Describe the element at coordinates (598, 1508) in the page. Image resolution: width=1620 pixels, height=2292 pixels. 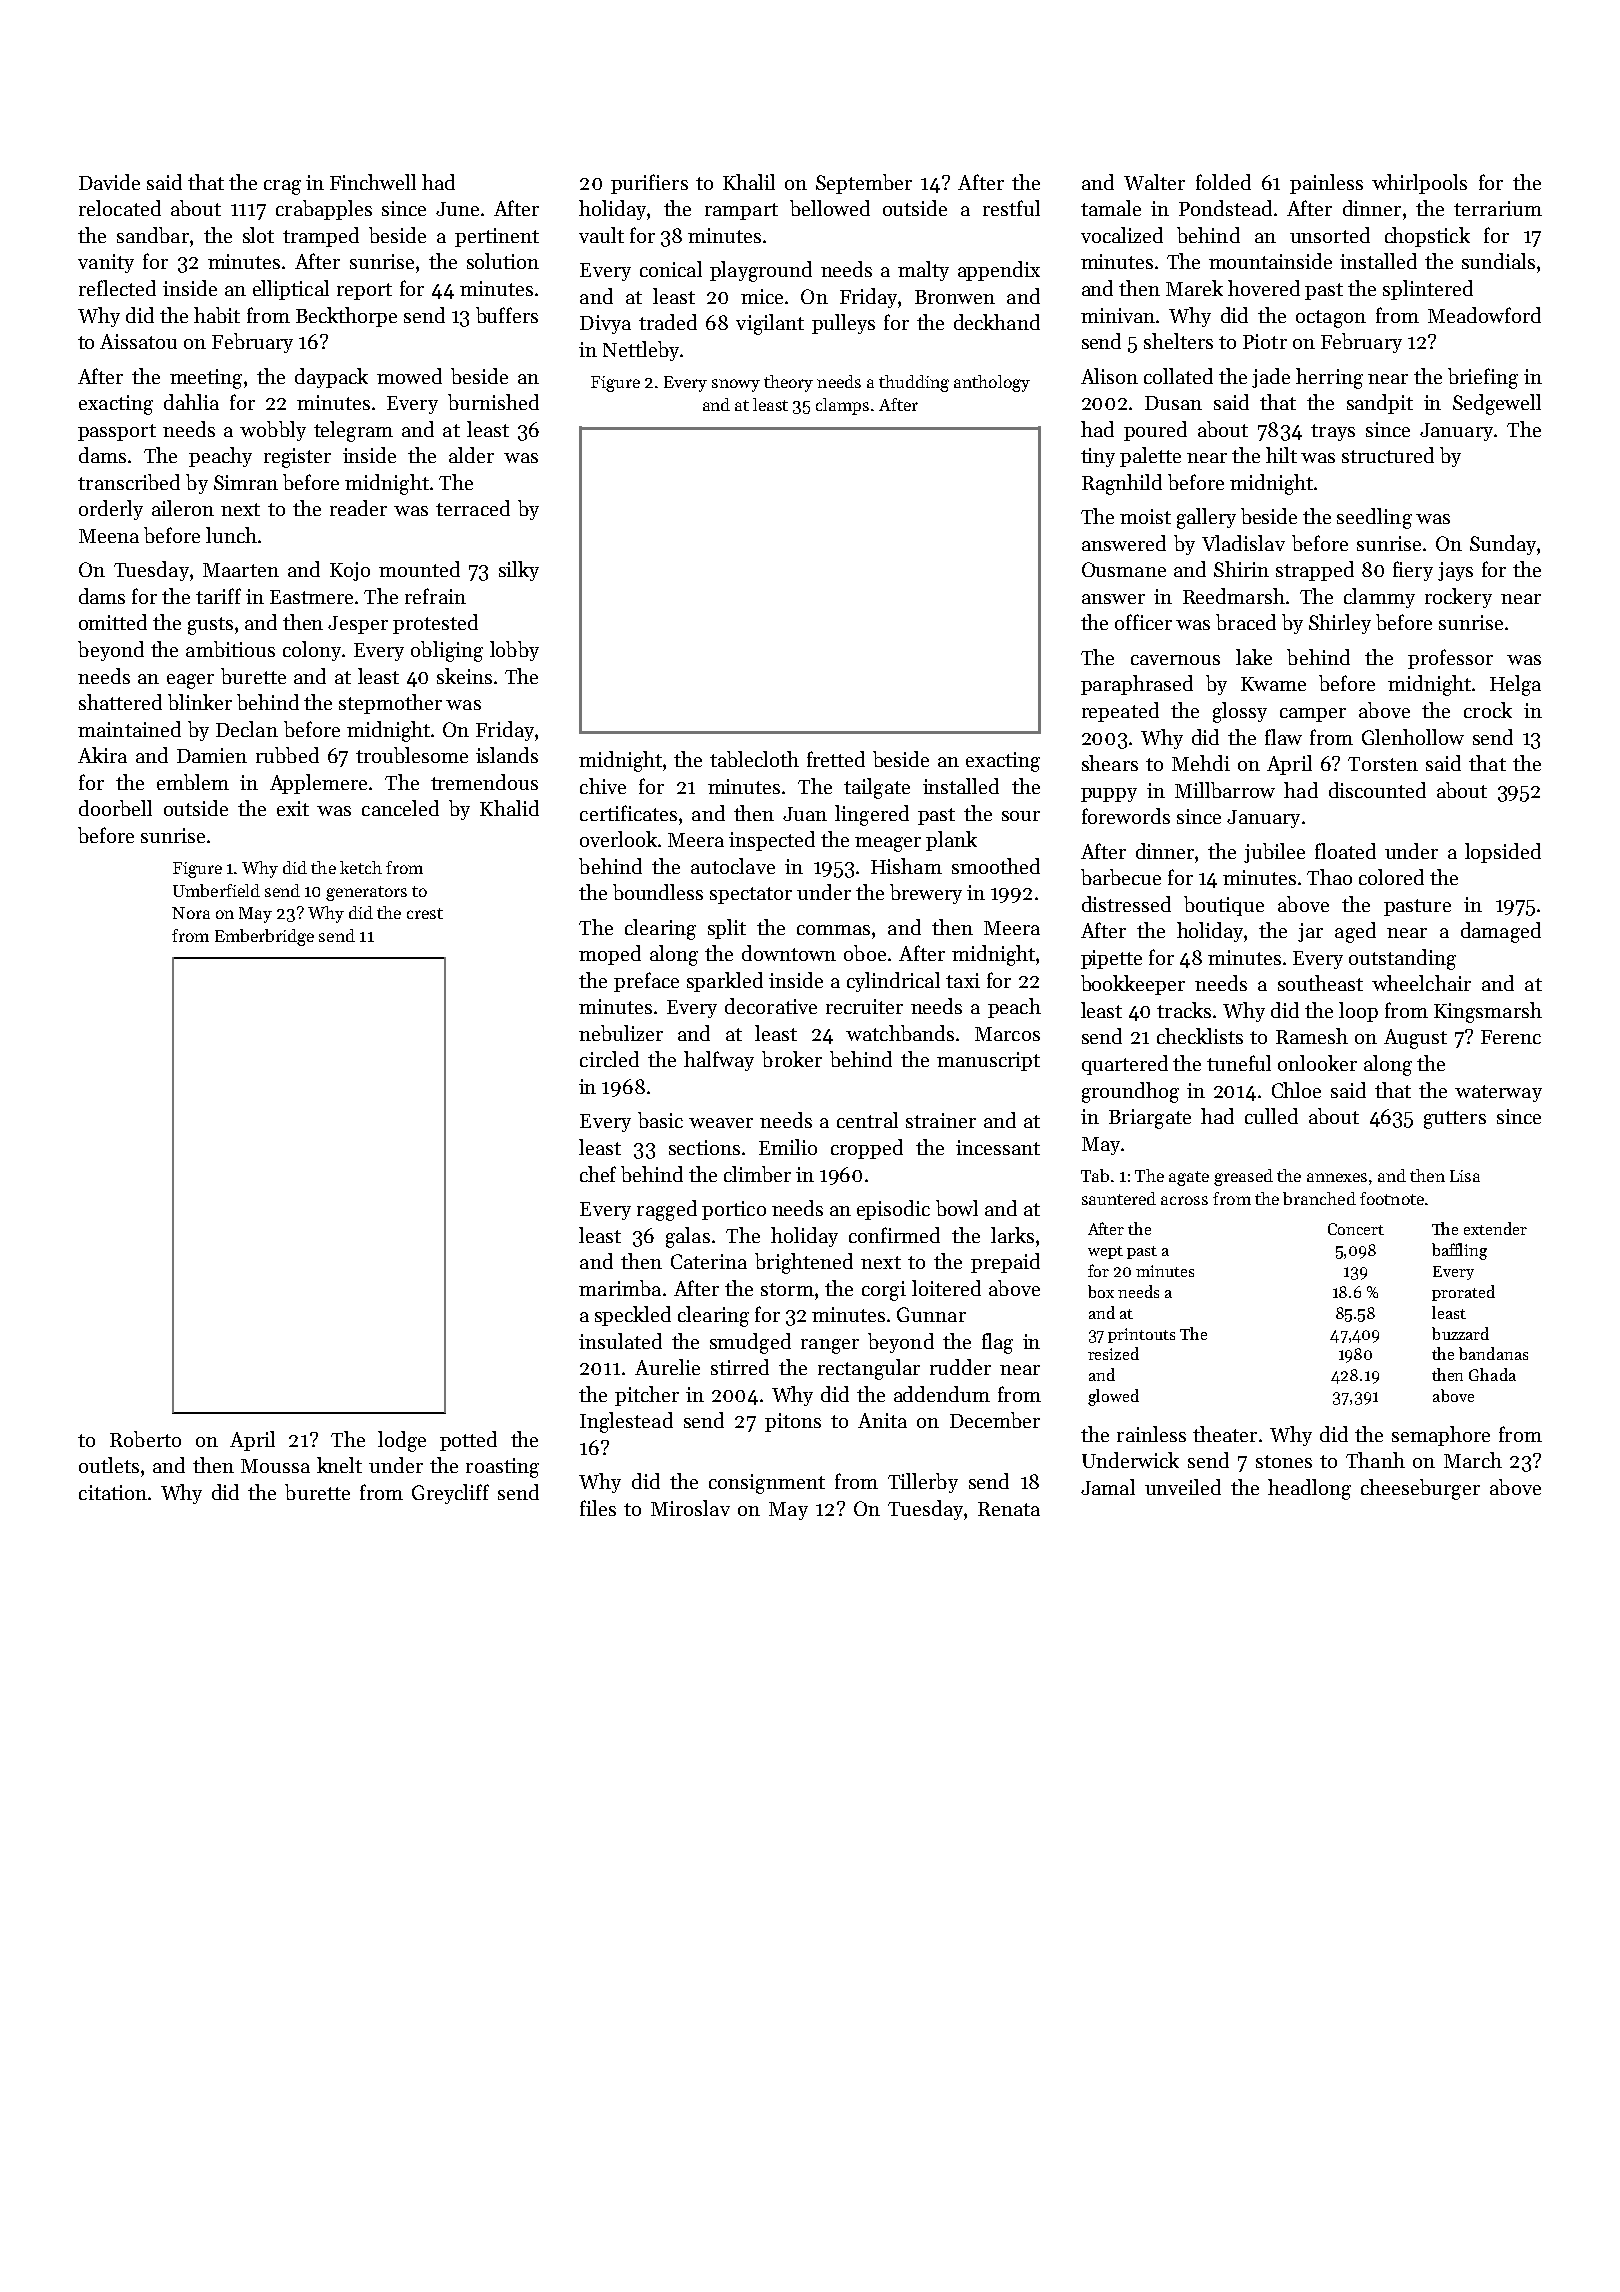
I see `files` at that location.
